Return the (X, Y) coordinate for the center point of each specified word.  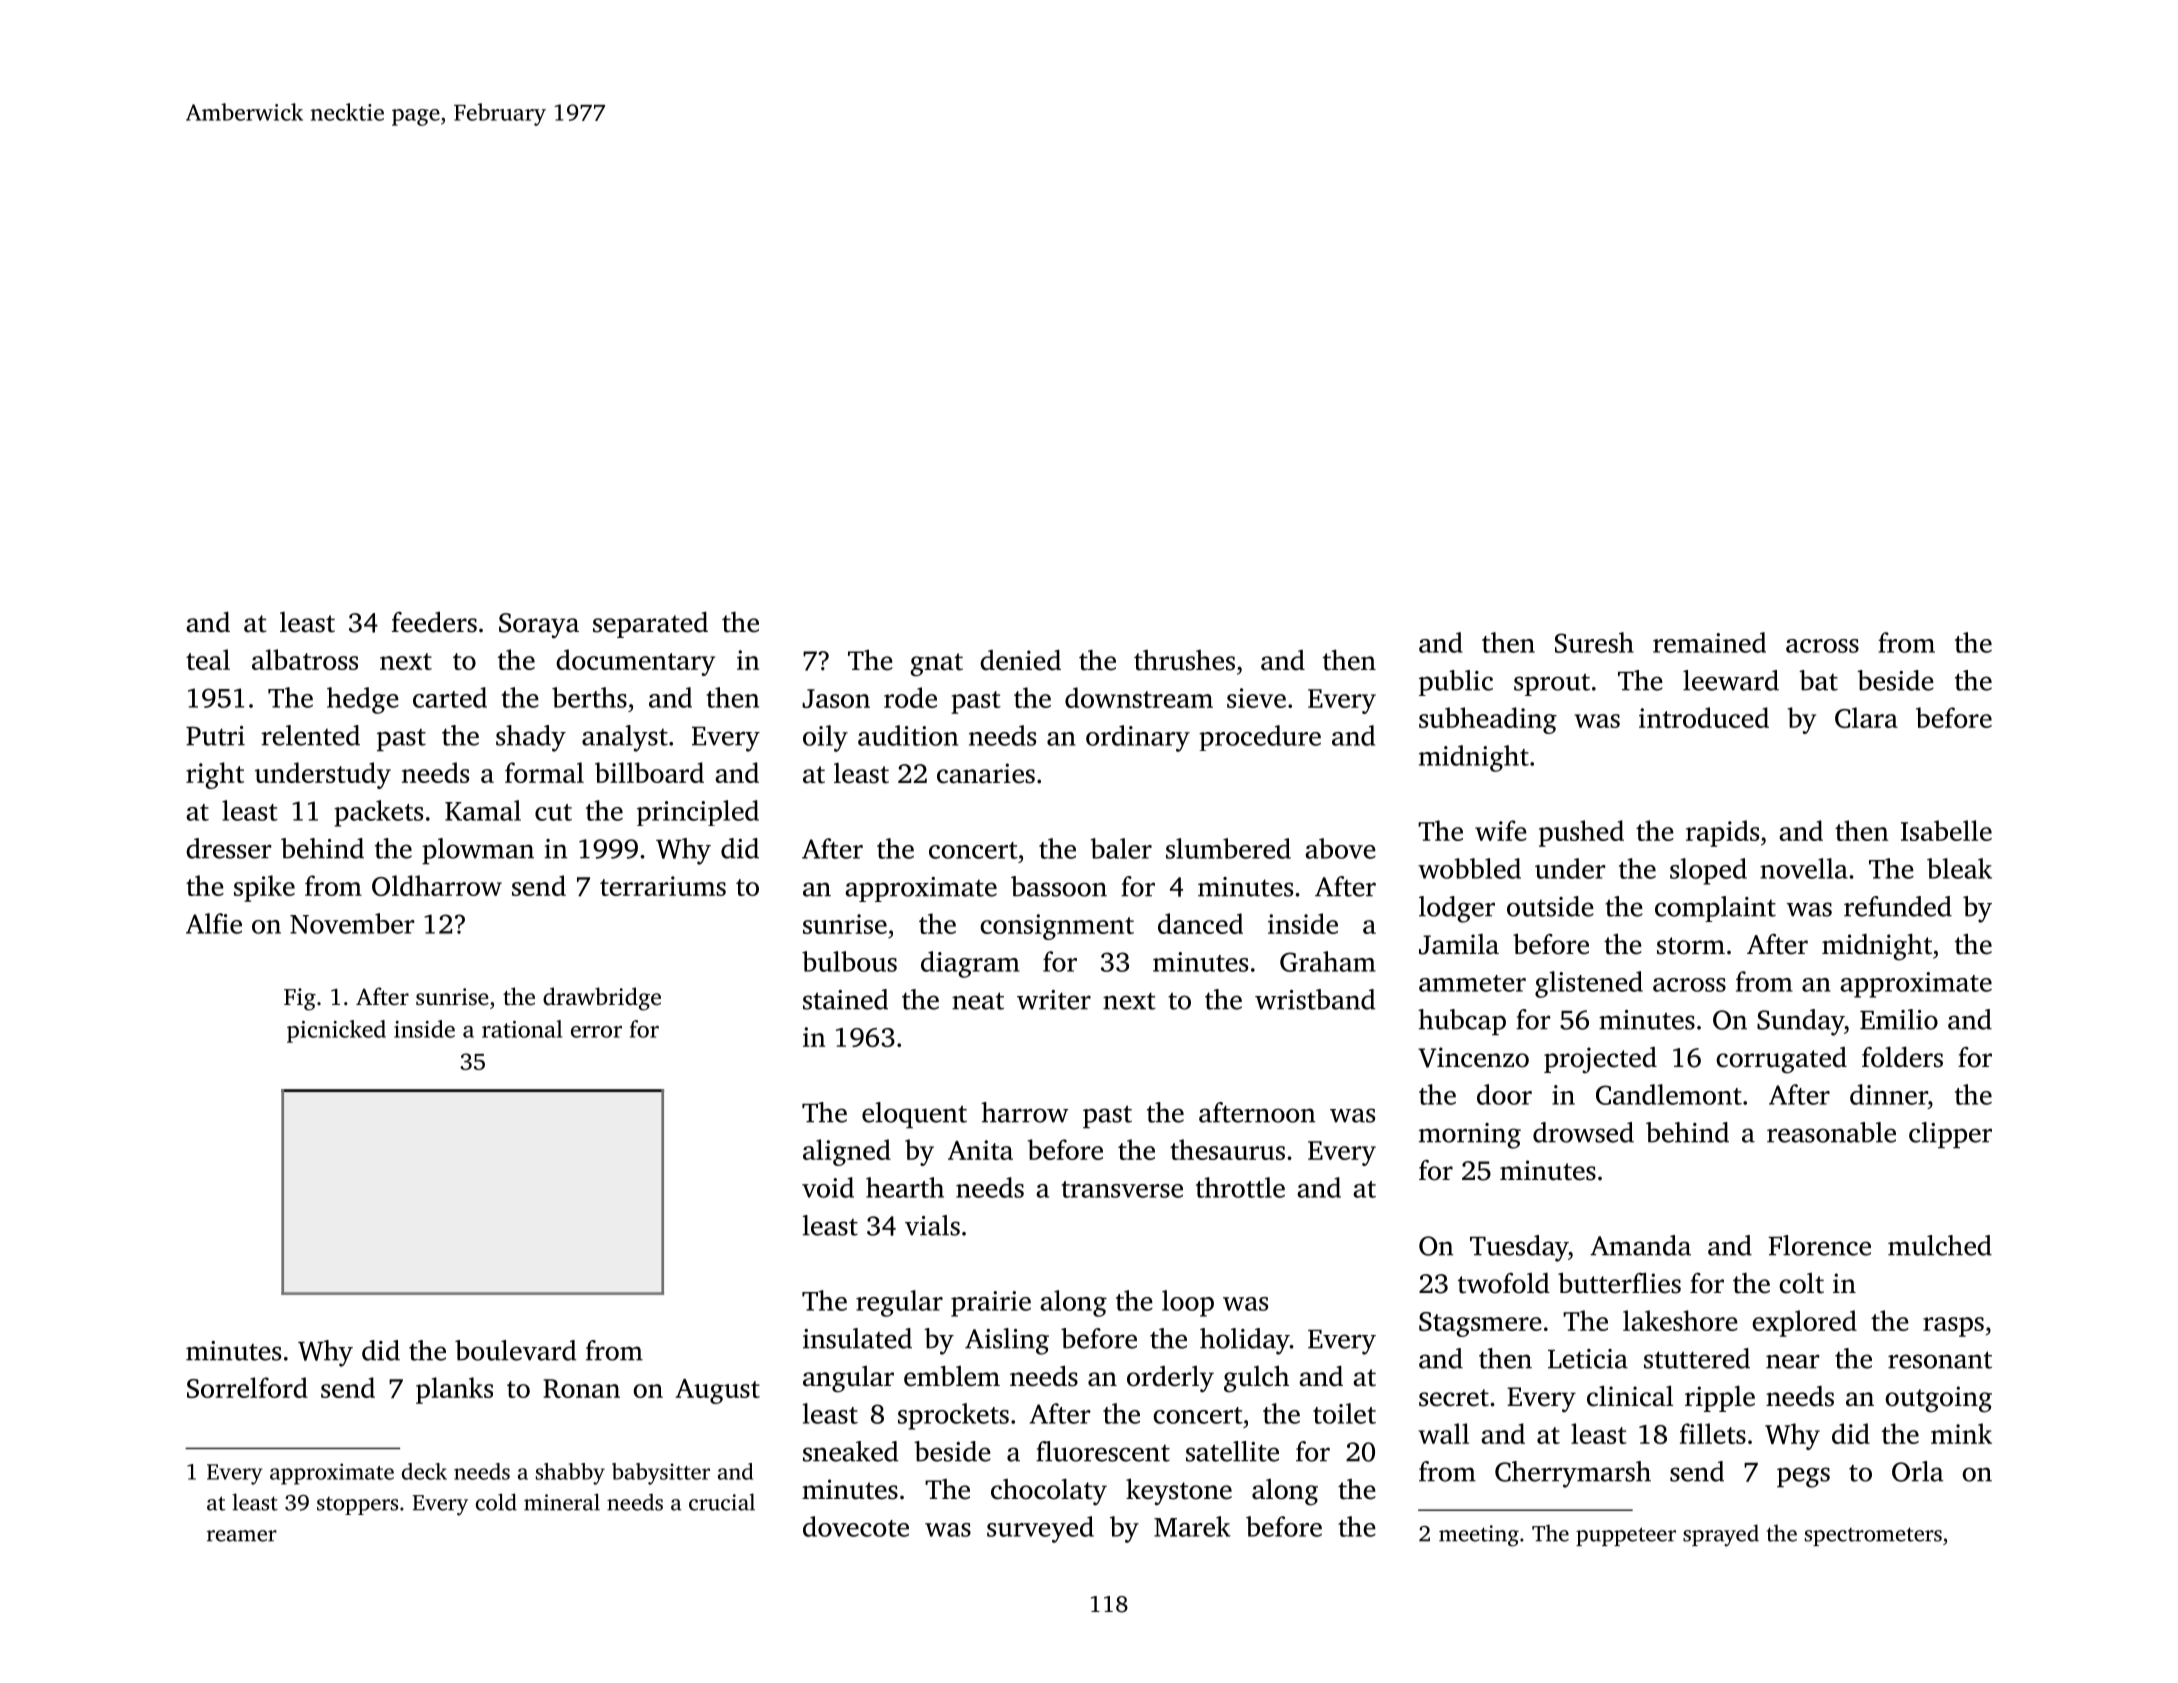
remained (1709, 642)
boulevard (515, 1350)
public (1456, 683)
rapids (1722, 833)
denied (1020, 660)
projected (1600, 1060)
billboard (649, 772)
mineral (562, 1502)
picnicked (336, 1031)
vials (932, 1225)
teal (208, 659)
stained (845, 999)
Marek (1192, 1526)
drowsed (1583, 1132)
